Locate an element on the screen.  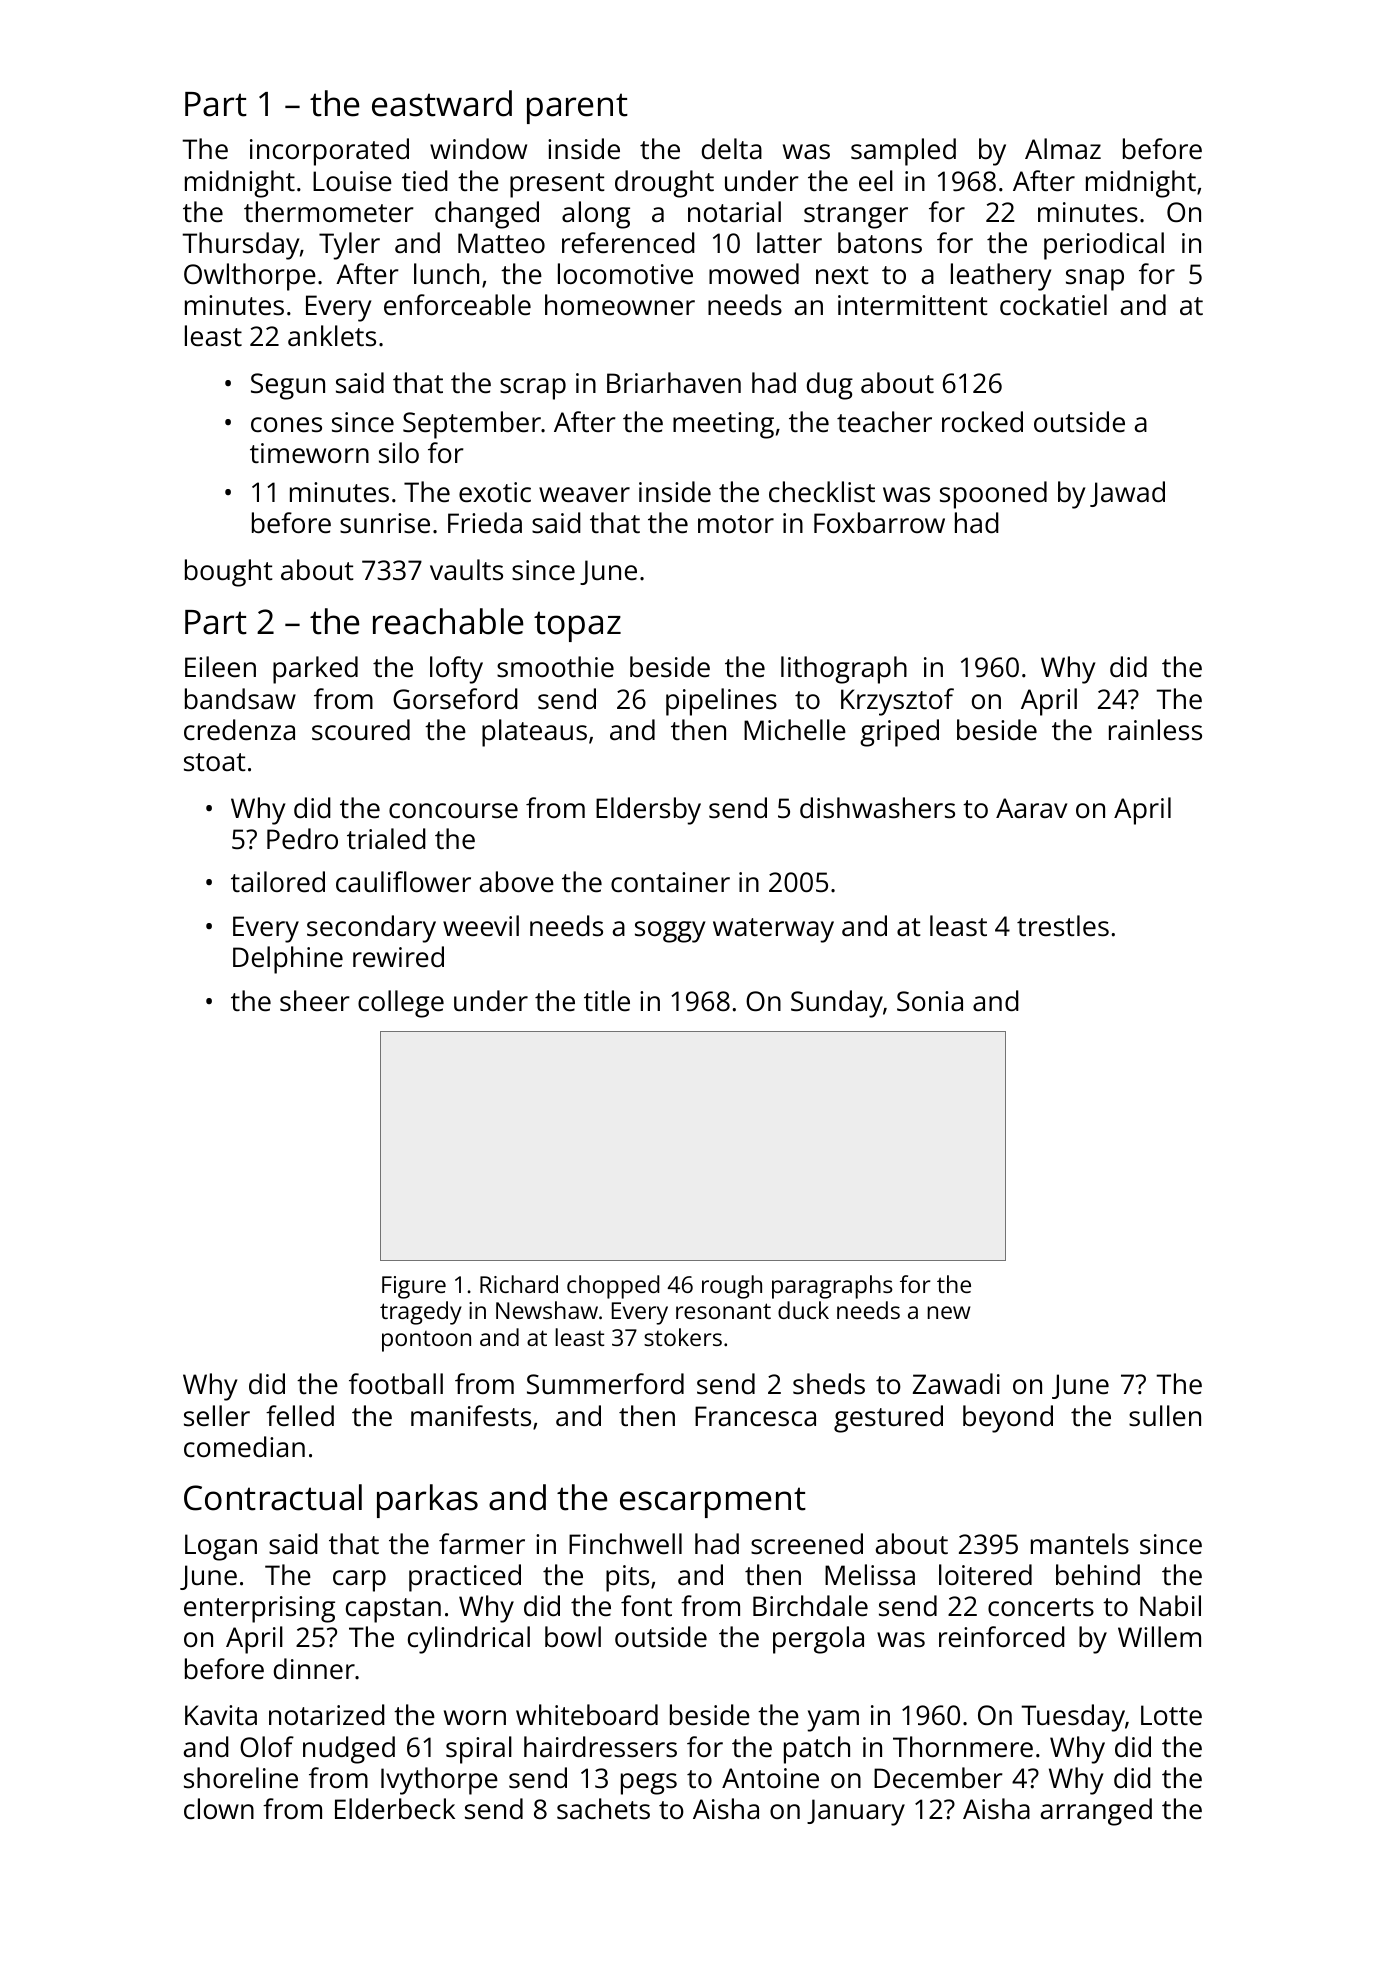
Almaz is located at coordinates (1063, 148).
